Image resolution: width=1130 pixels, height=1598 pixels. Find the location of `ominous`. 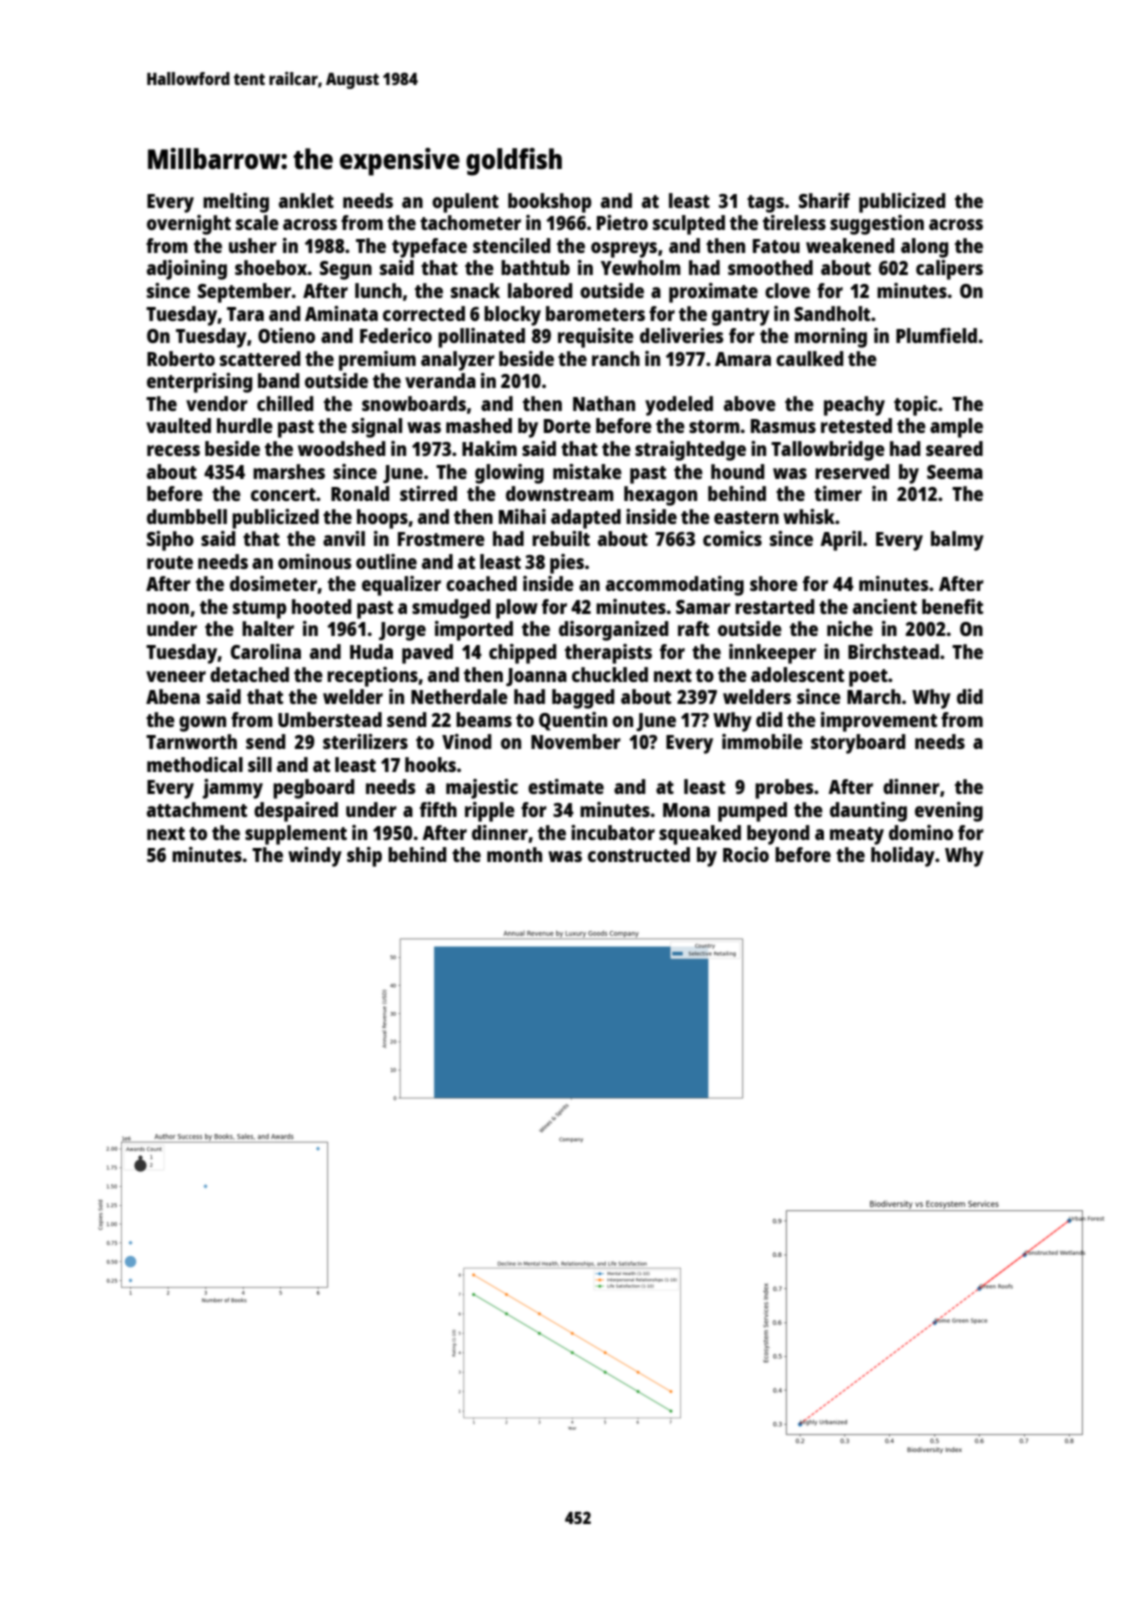

ominous is located at coordinates (315, 561).
